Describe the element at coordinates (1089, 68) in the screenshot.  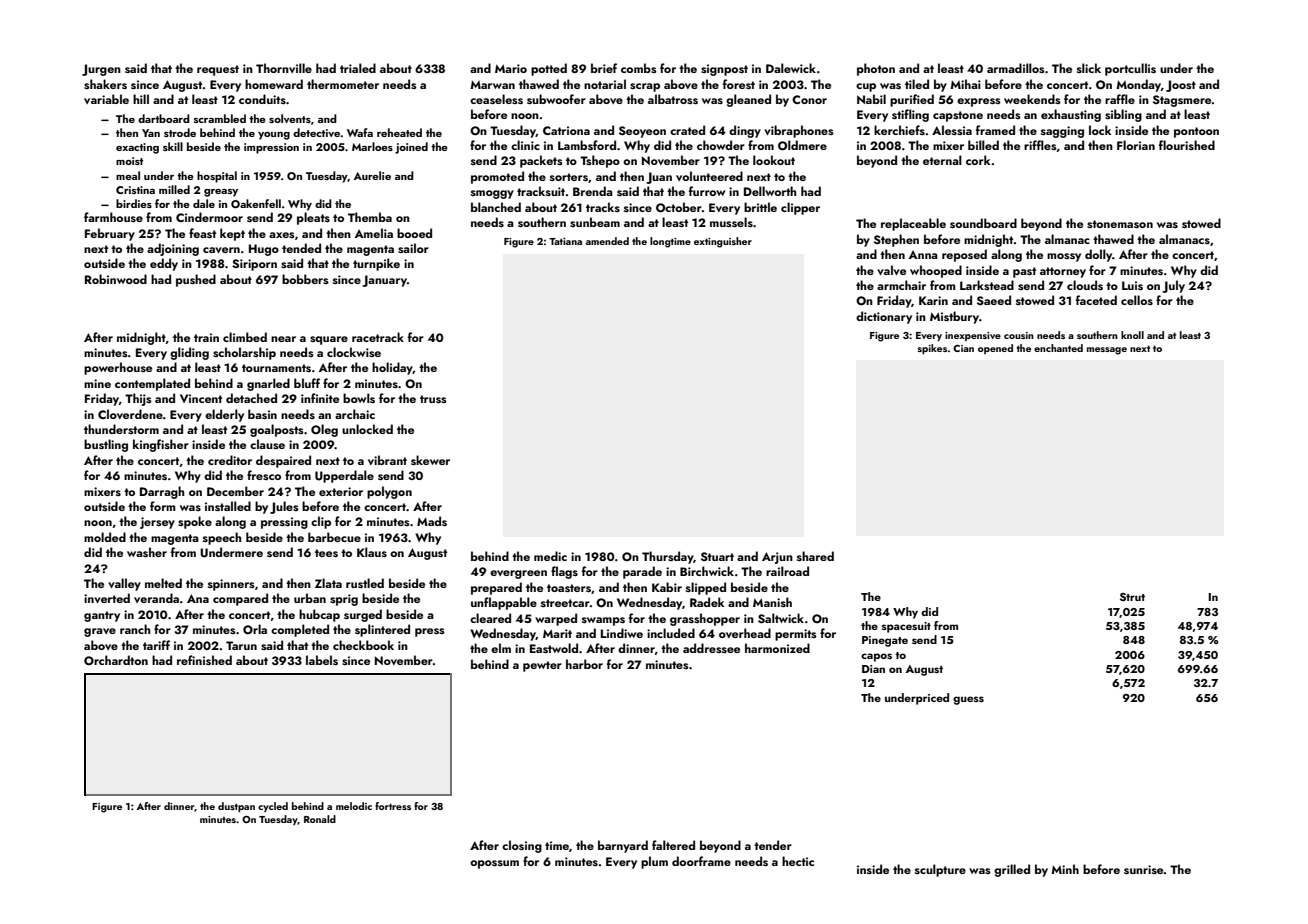
I see `slick` at that location.
